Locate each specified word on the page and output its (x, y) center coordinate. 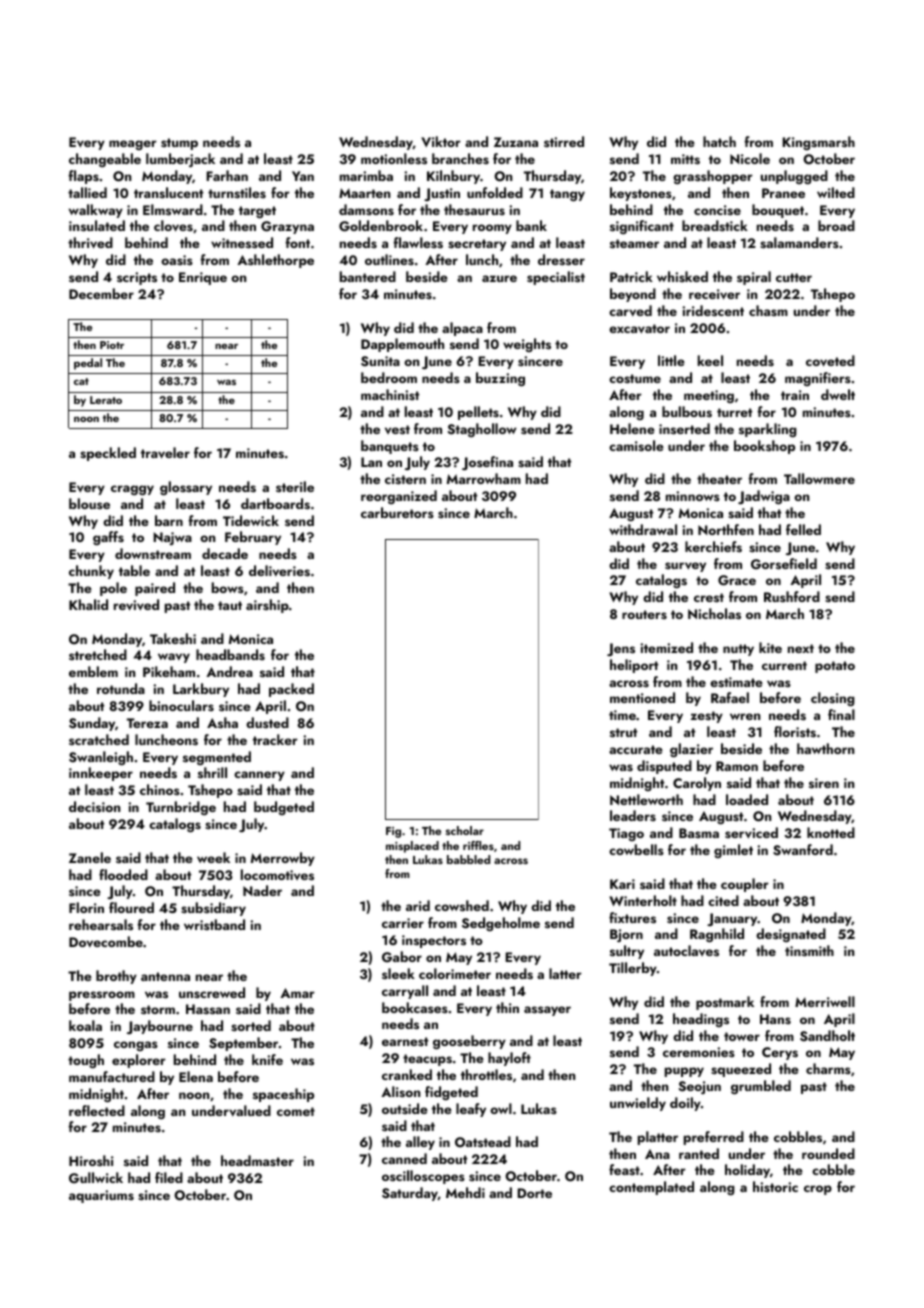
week (213, 857)
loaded (747, 799)
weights (527, 345)
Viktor (441, 141)
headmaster (257, 1161)
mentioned (642, 697)
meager (133, 145)
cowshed (462, 905)
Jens (621, 649)
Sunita (380, 361)
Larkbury (201, 690)
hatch (719, 141)
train (795, 395)
